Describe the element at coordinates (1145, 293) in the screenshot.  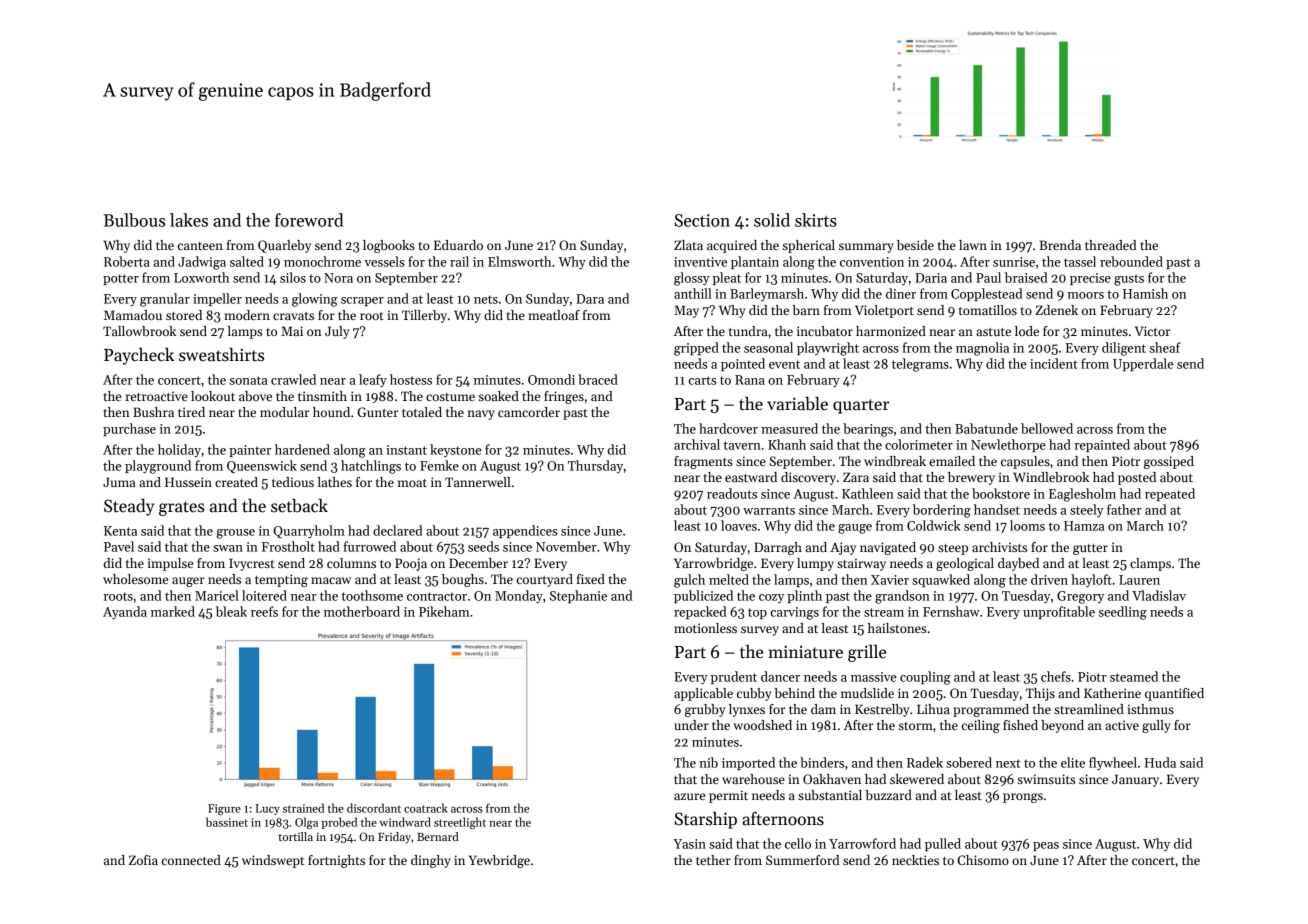
I see `Hamish` at that location.
